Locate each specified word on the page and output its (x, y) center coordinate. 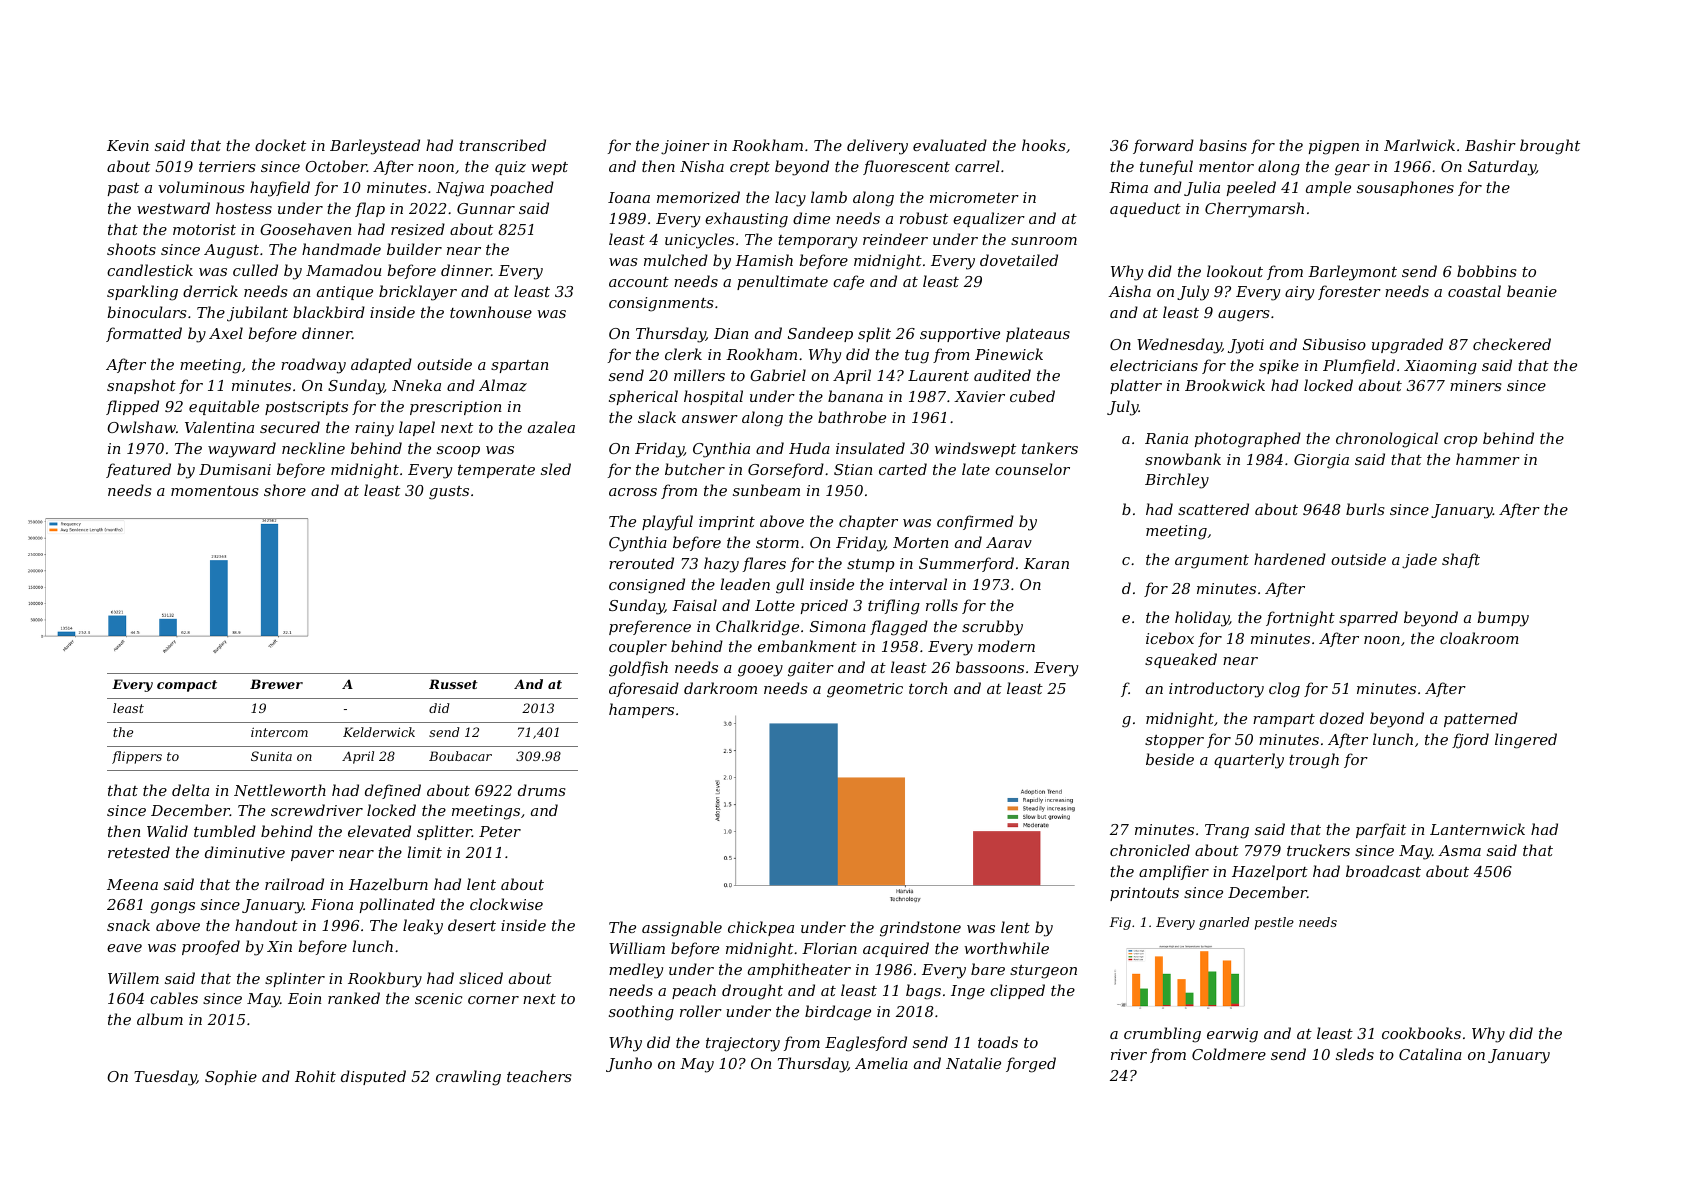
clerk (683, 354)
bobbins (1487, 271)
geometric (865, 690)
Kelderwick (379, 732)
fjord (1470, 741)
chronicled (1150, 850)
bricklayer (418, 293)
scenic (438, 998)
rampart (1284, 720)
